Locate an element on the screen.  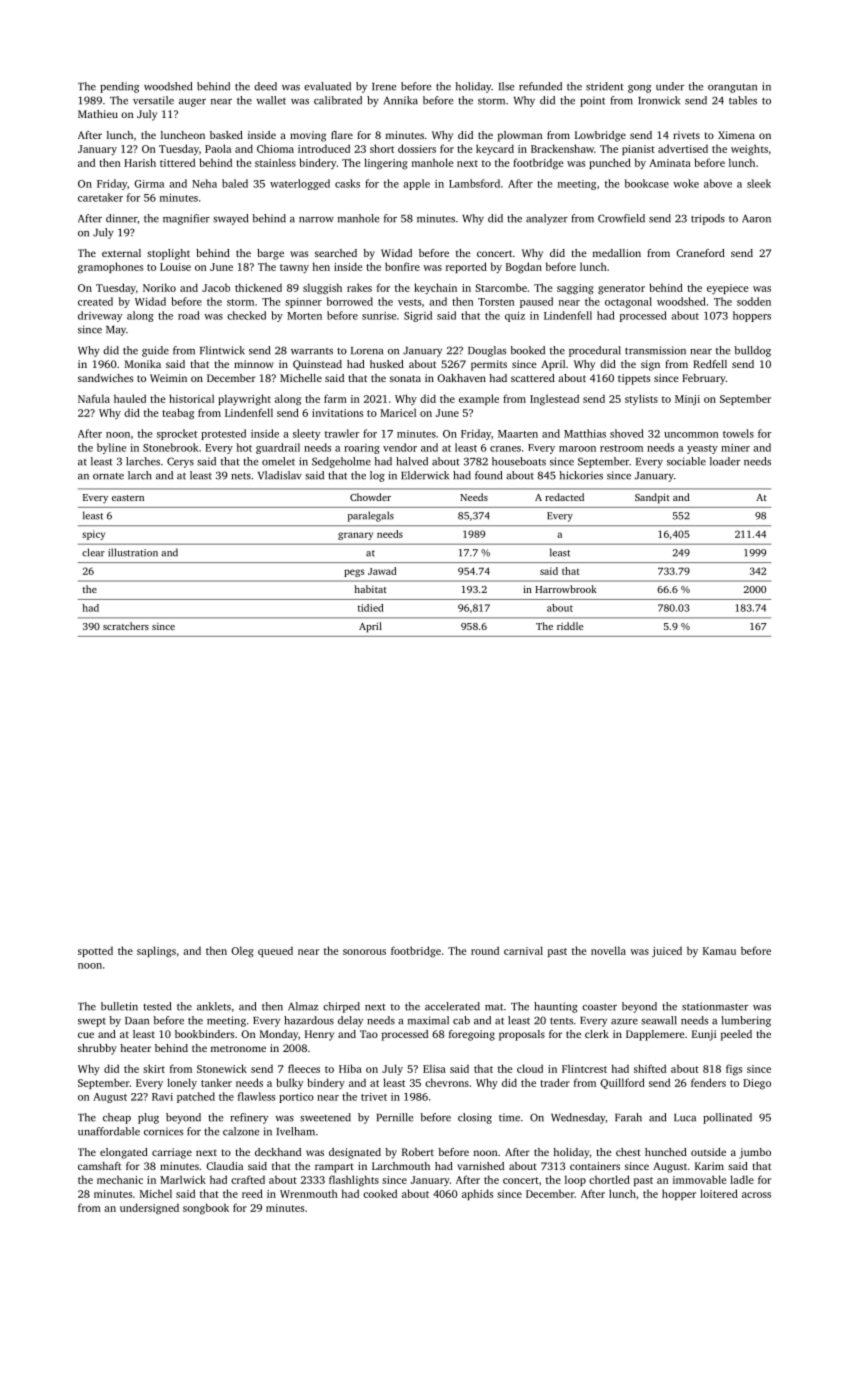
scratchers is located at coordinates (126, 626).
